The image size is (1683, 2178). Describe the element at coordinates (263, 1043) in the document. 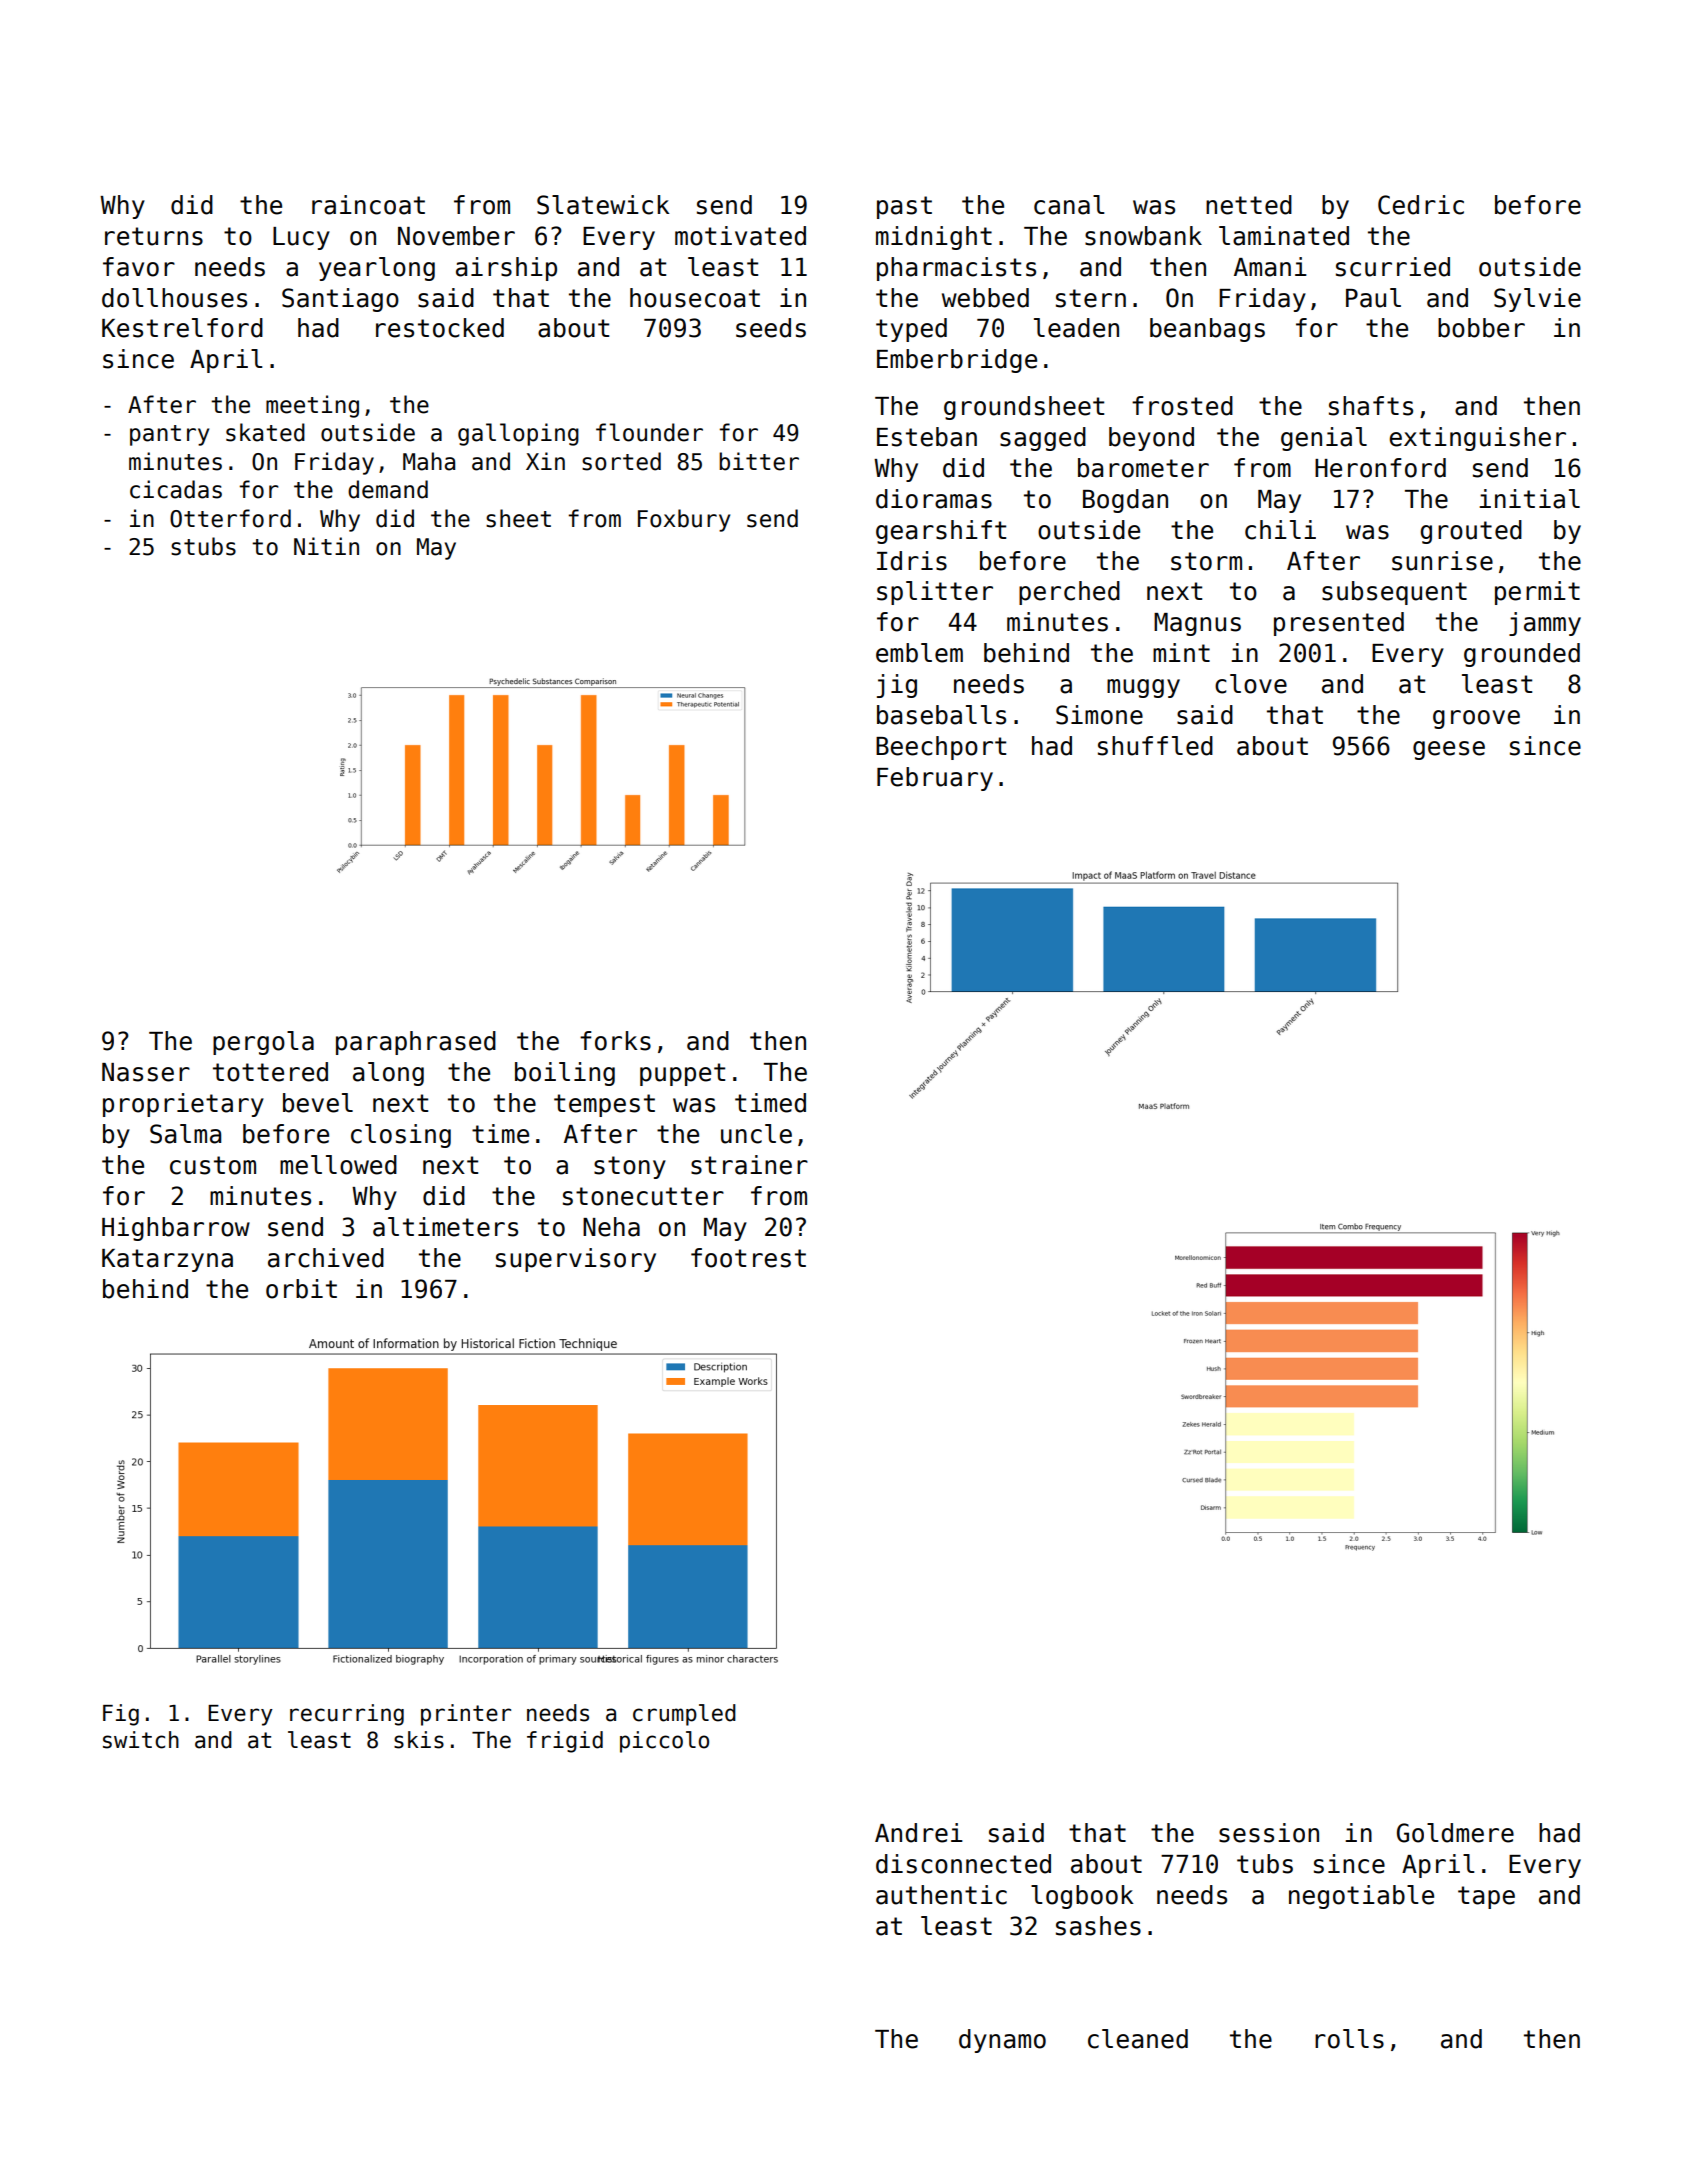

I see `pergola` at that location.
